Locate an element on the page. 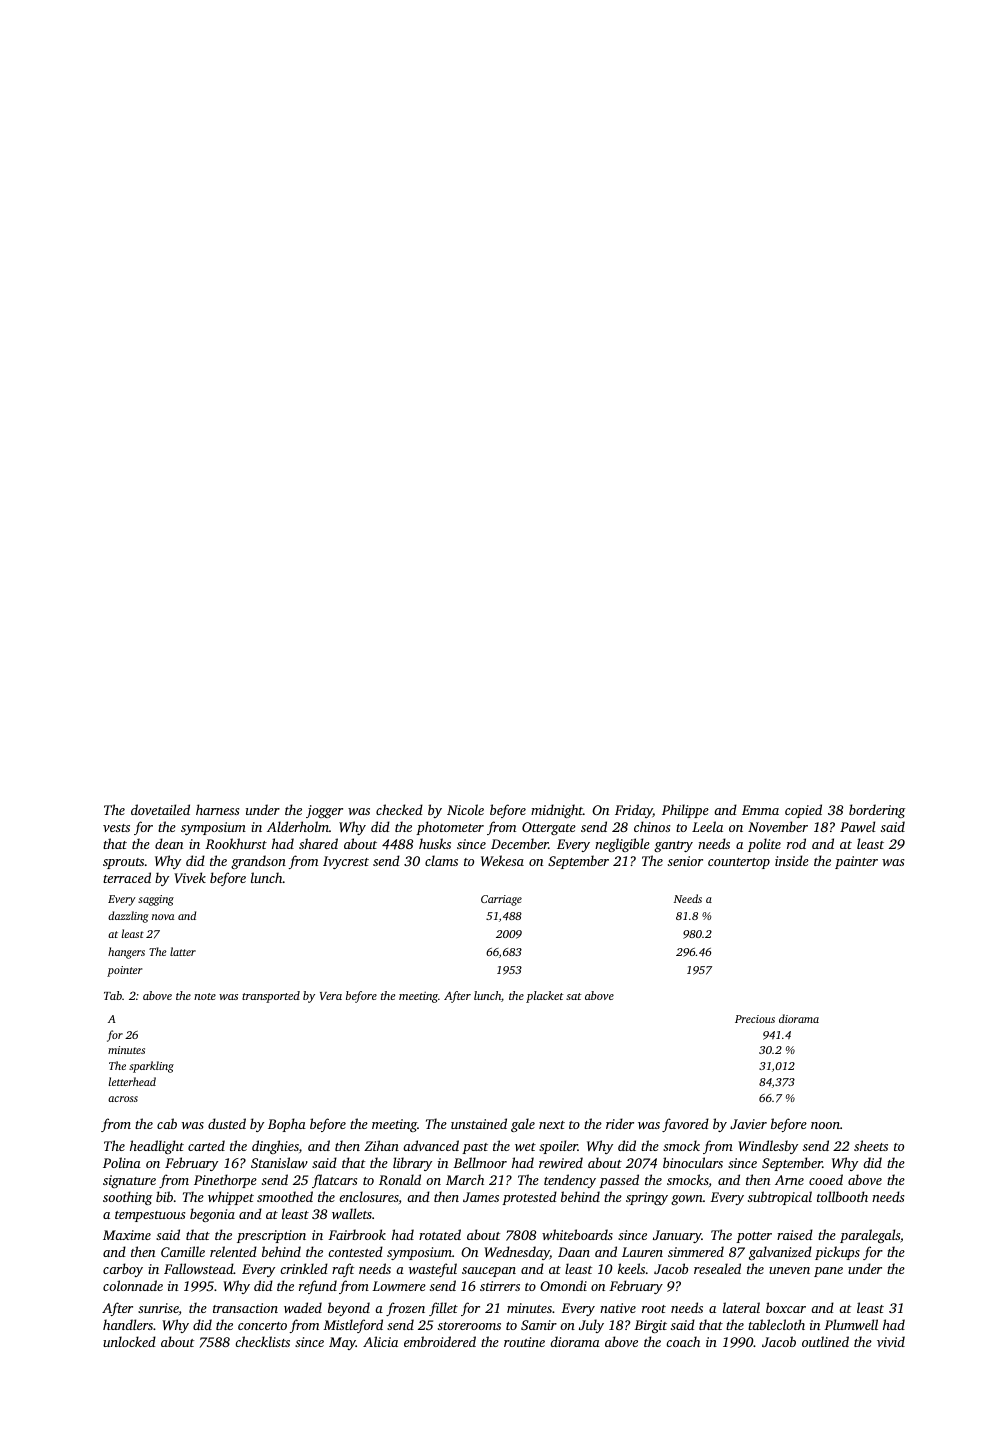  midnight is located at coordinates (557, 811).
